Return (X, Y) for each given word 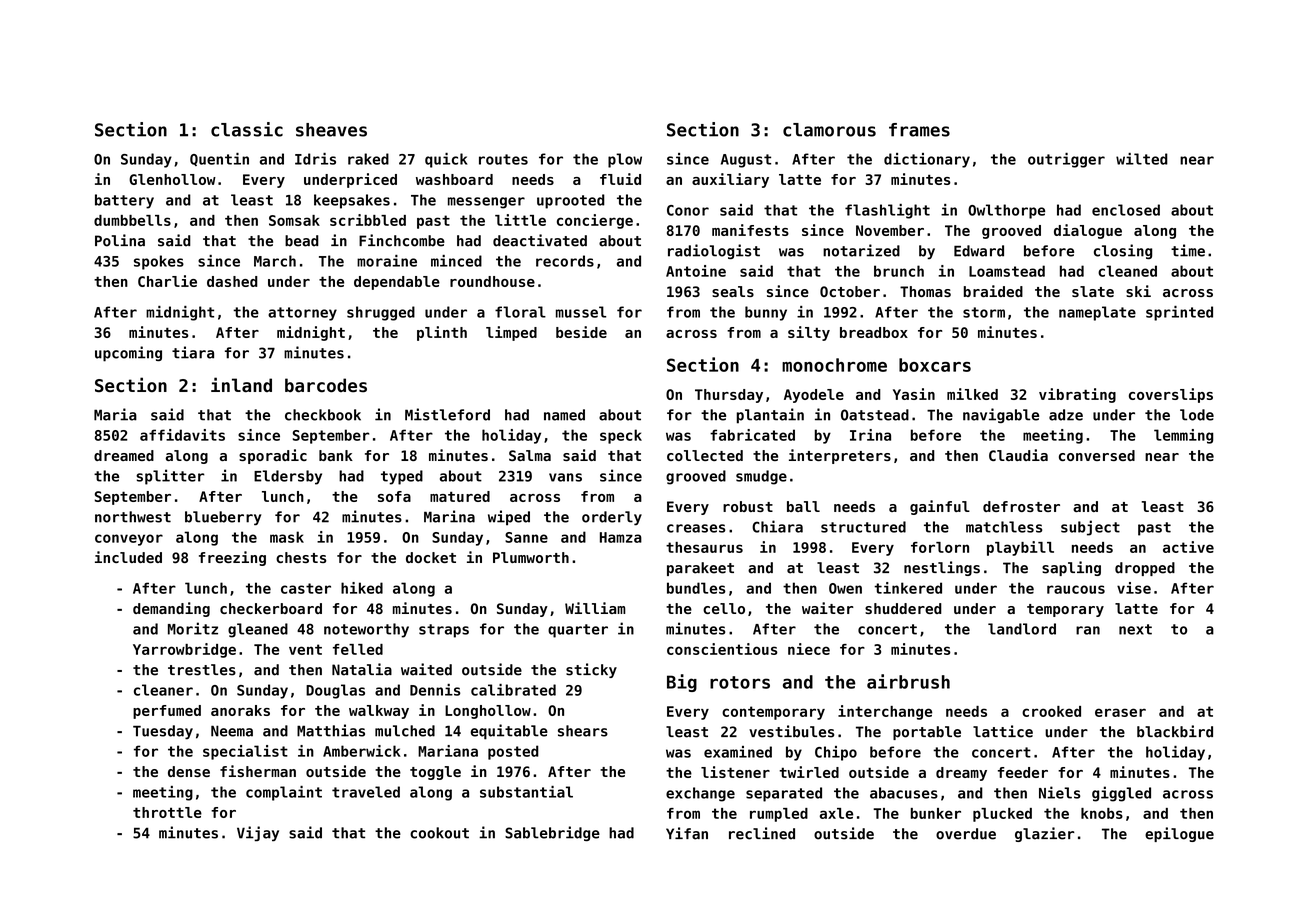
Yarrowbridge (184, 650)
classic (247, 129)
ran (1088, 630)
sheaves (331, 130)
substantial (526, 792)
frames (919, 130)
